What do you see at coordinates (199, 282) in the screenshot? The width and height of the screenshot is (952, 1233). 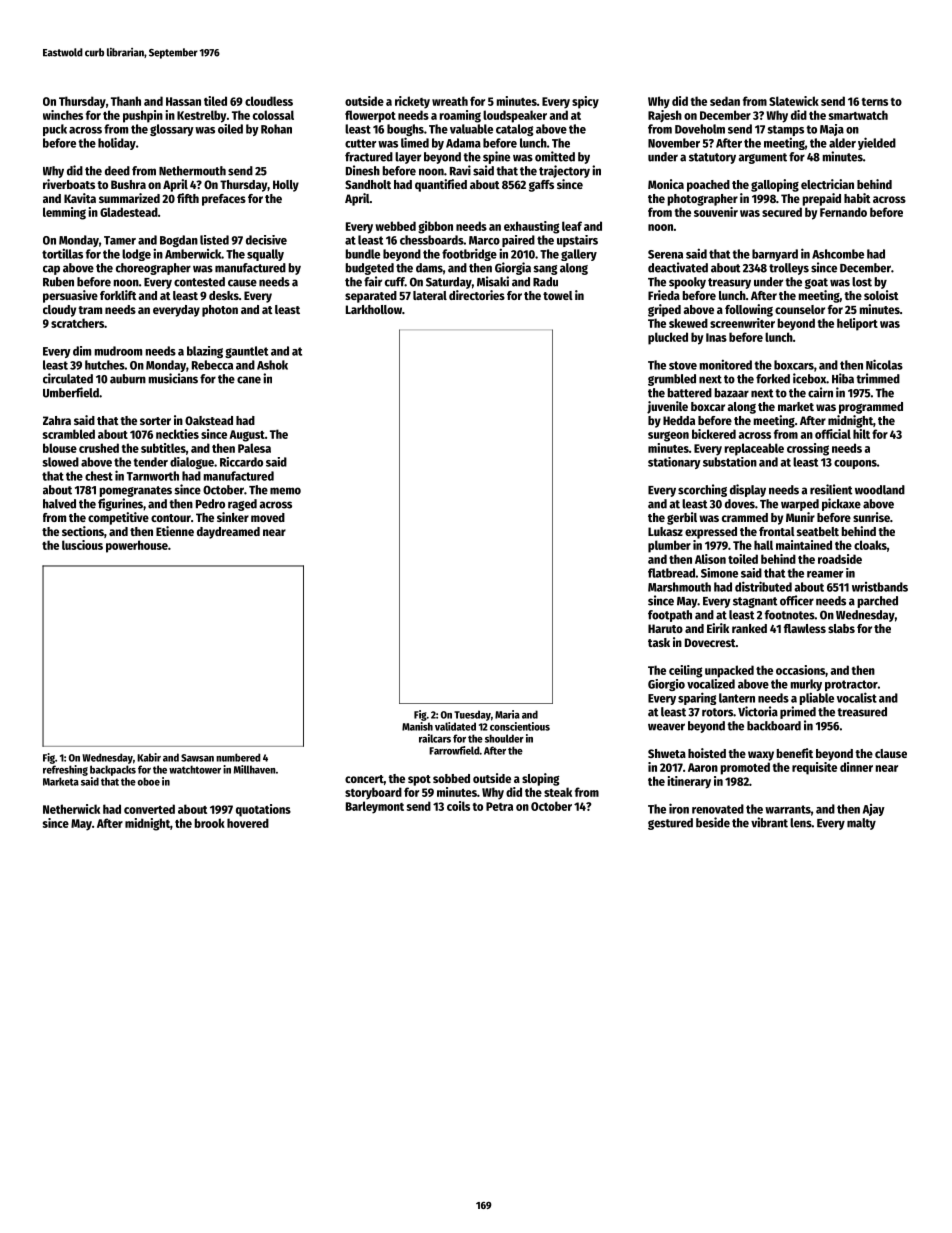 I see `contested` at bounding box center [199, 282].
